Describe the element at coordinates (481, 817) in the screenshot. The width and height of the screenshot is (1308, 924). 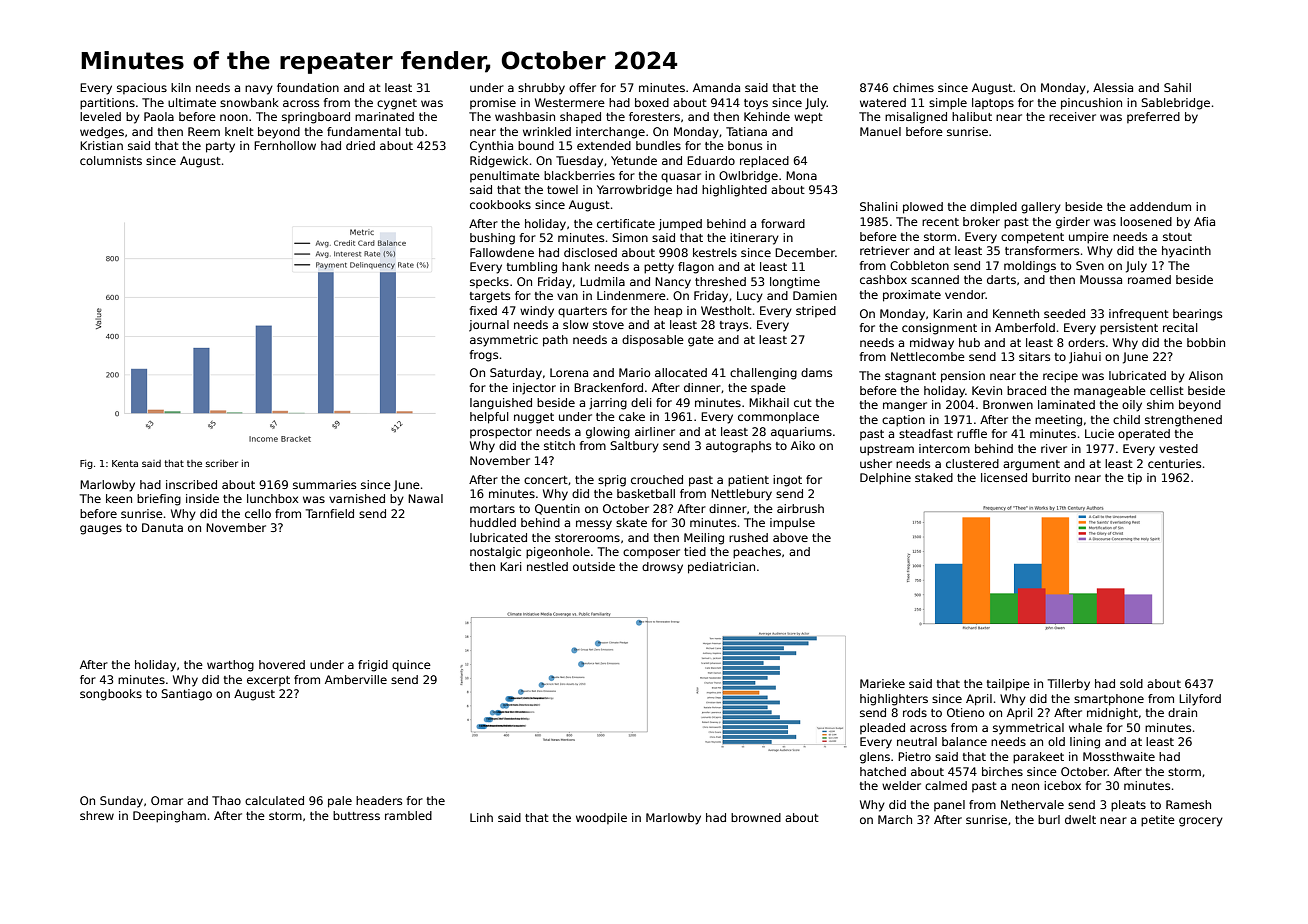
I see `Linh` at that location.
